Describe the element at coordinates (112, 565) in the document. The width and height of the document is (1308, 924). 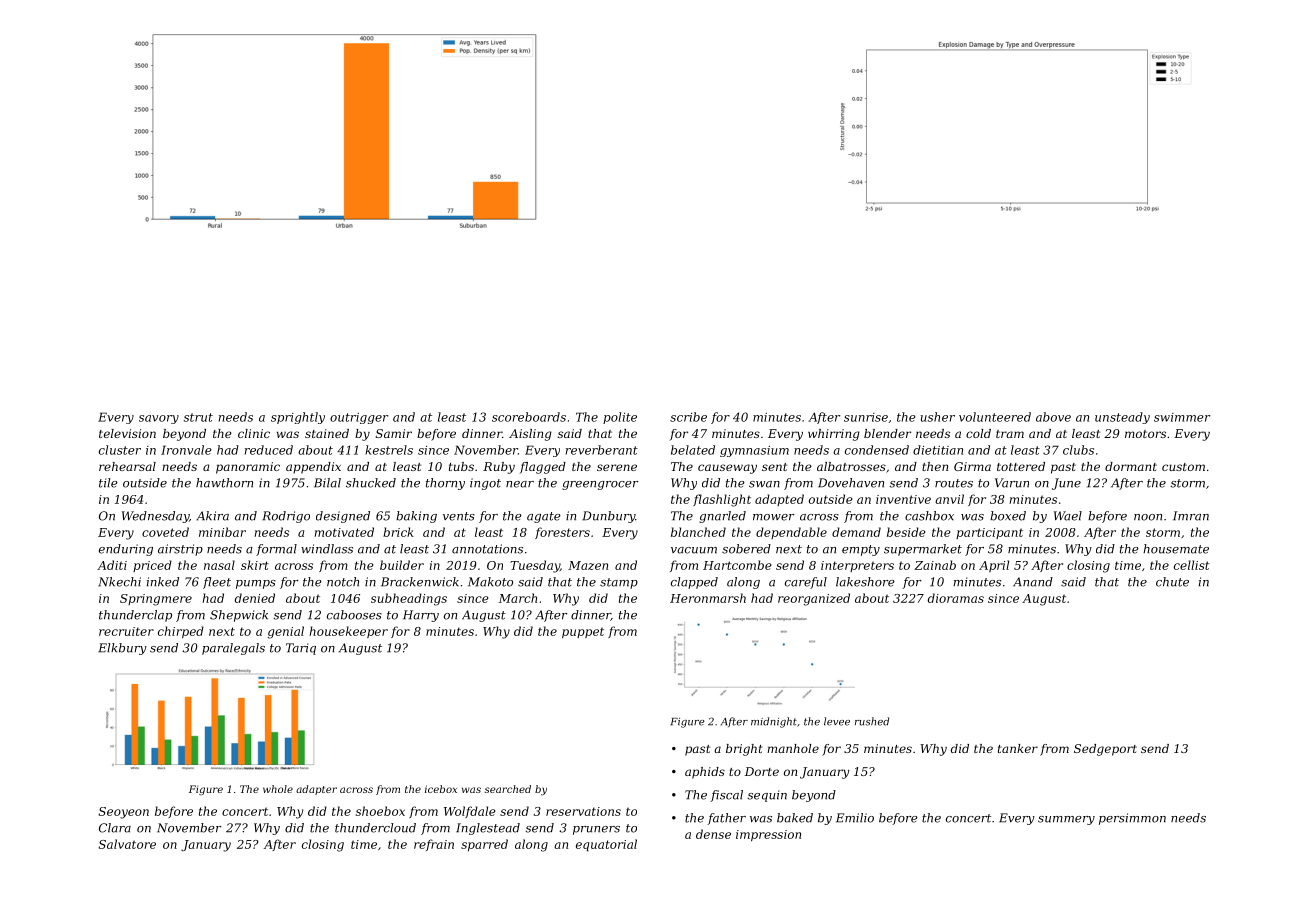
I see `Aditi` at that location.
